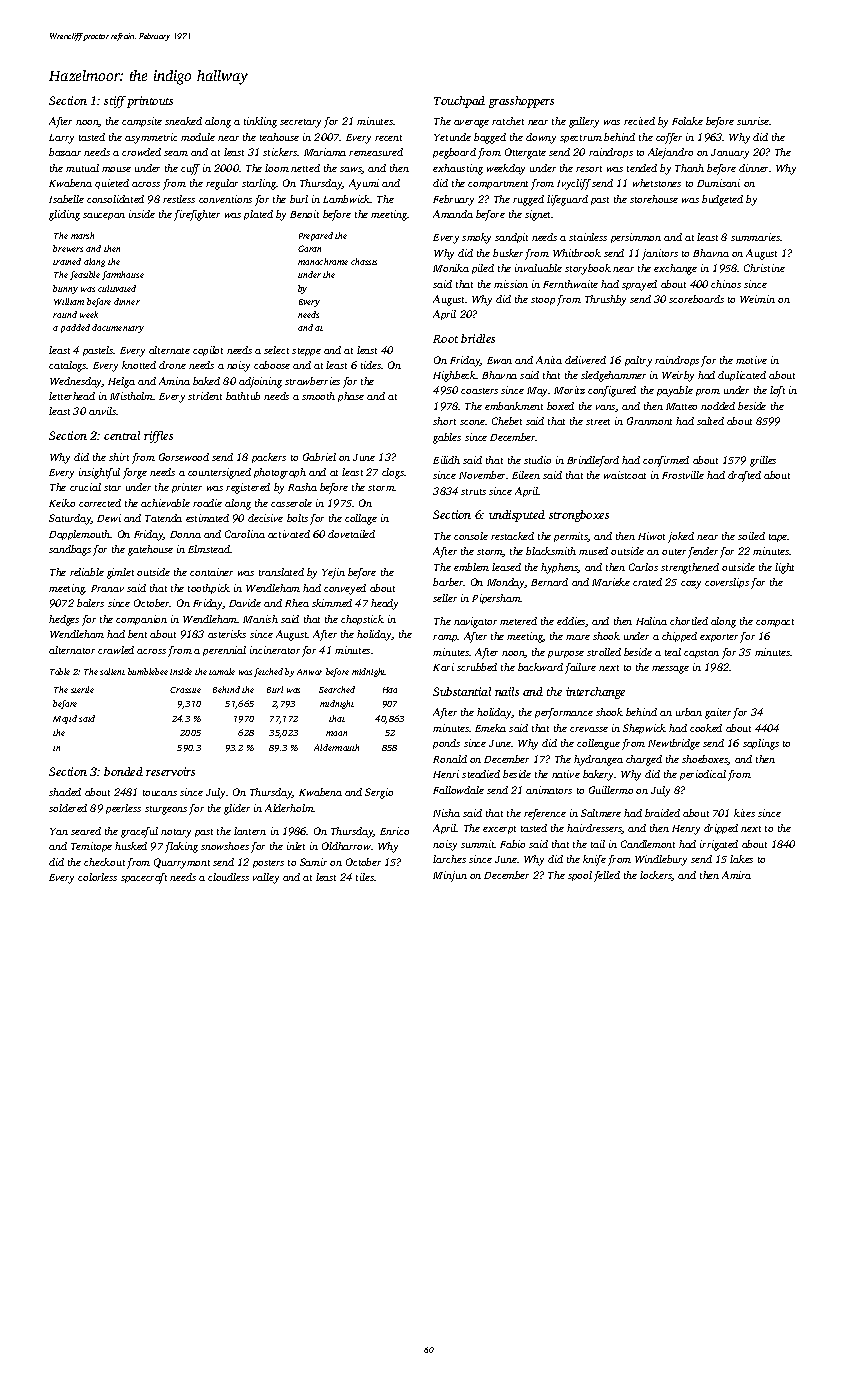  I want to click on secretary, so click(300, 123).
